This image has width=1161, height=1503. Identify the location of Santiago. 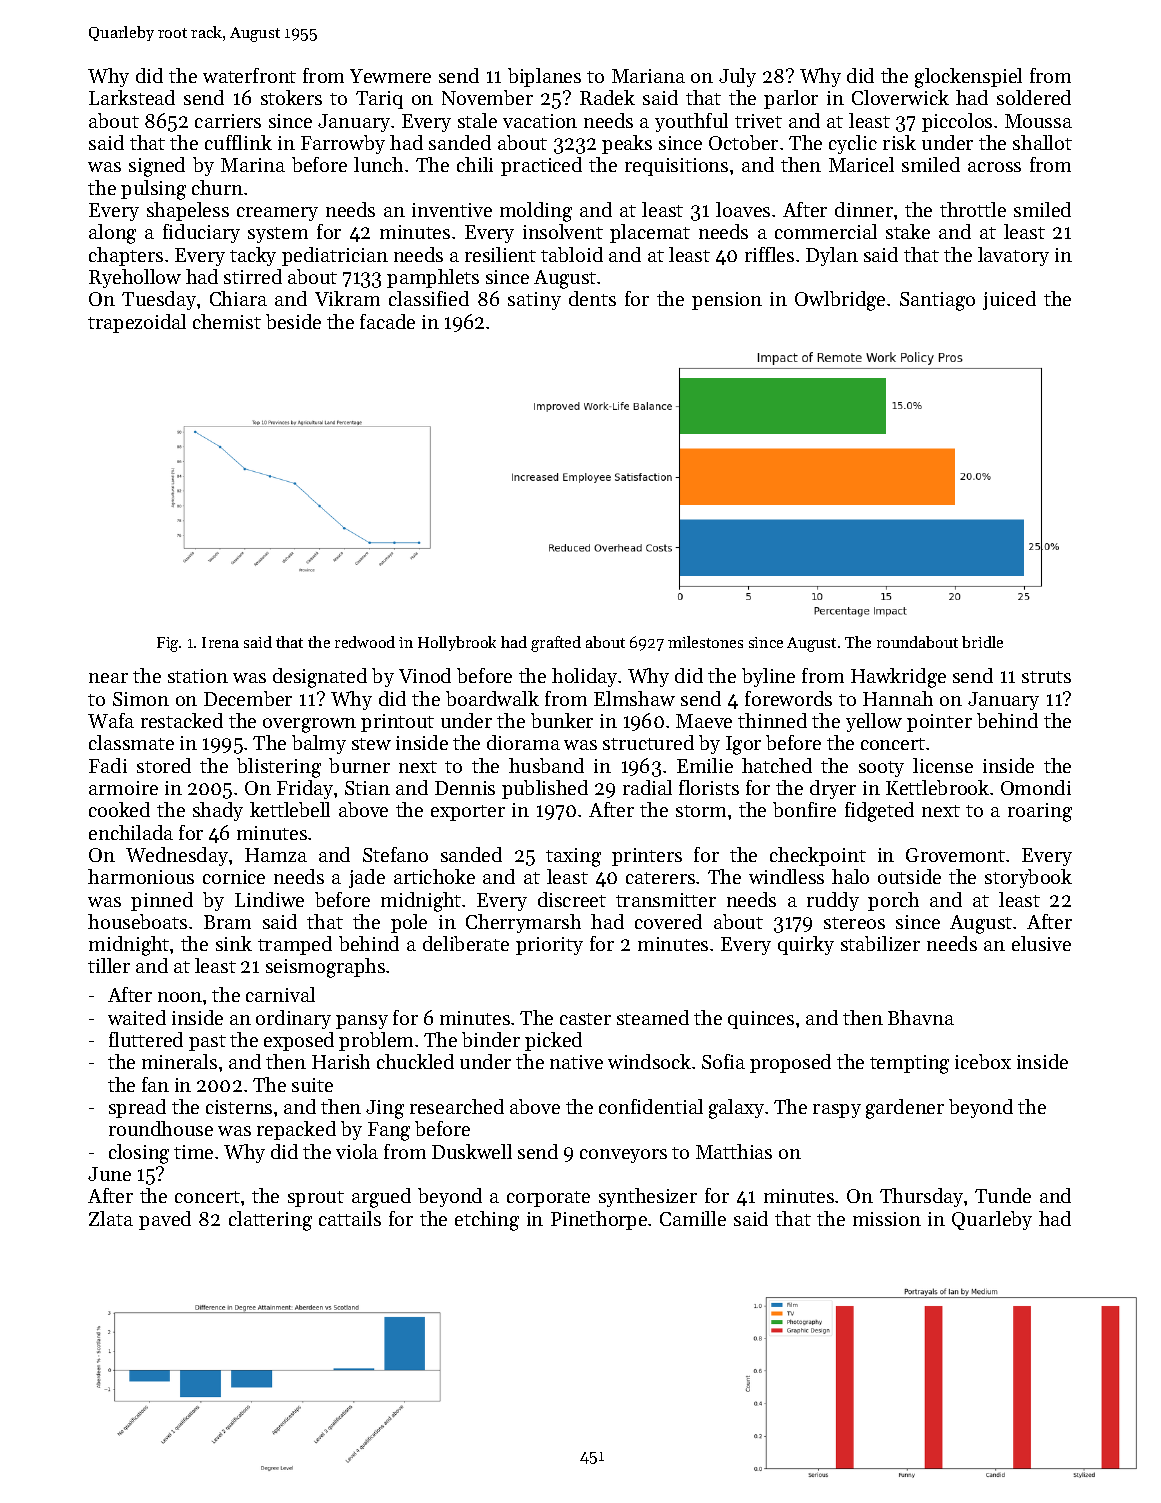
(937, 301).
